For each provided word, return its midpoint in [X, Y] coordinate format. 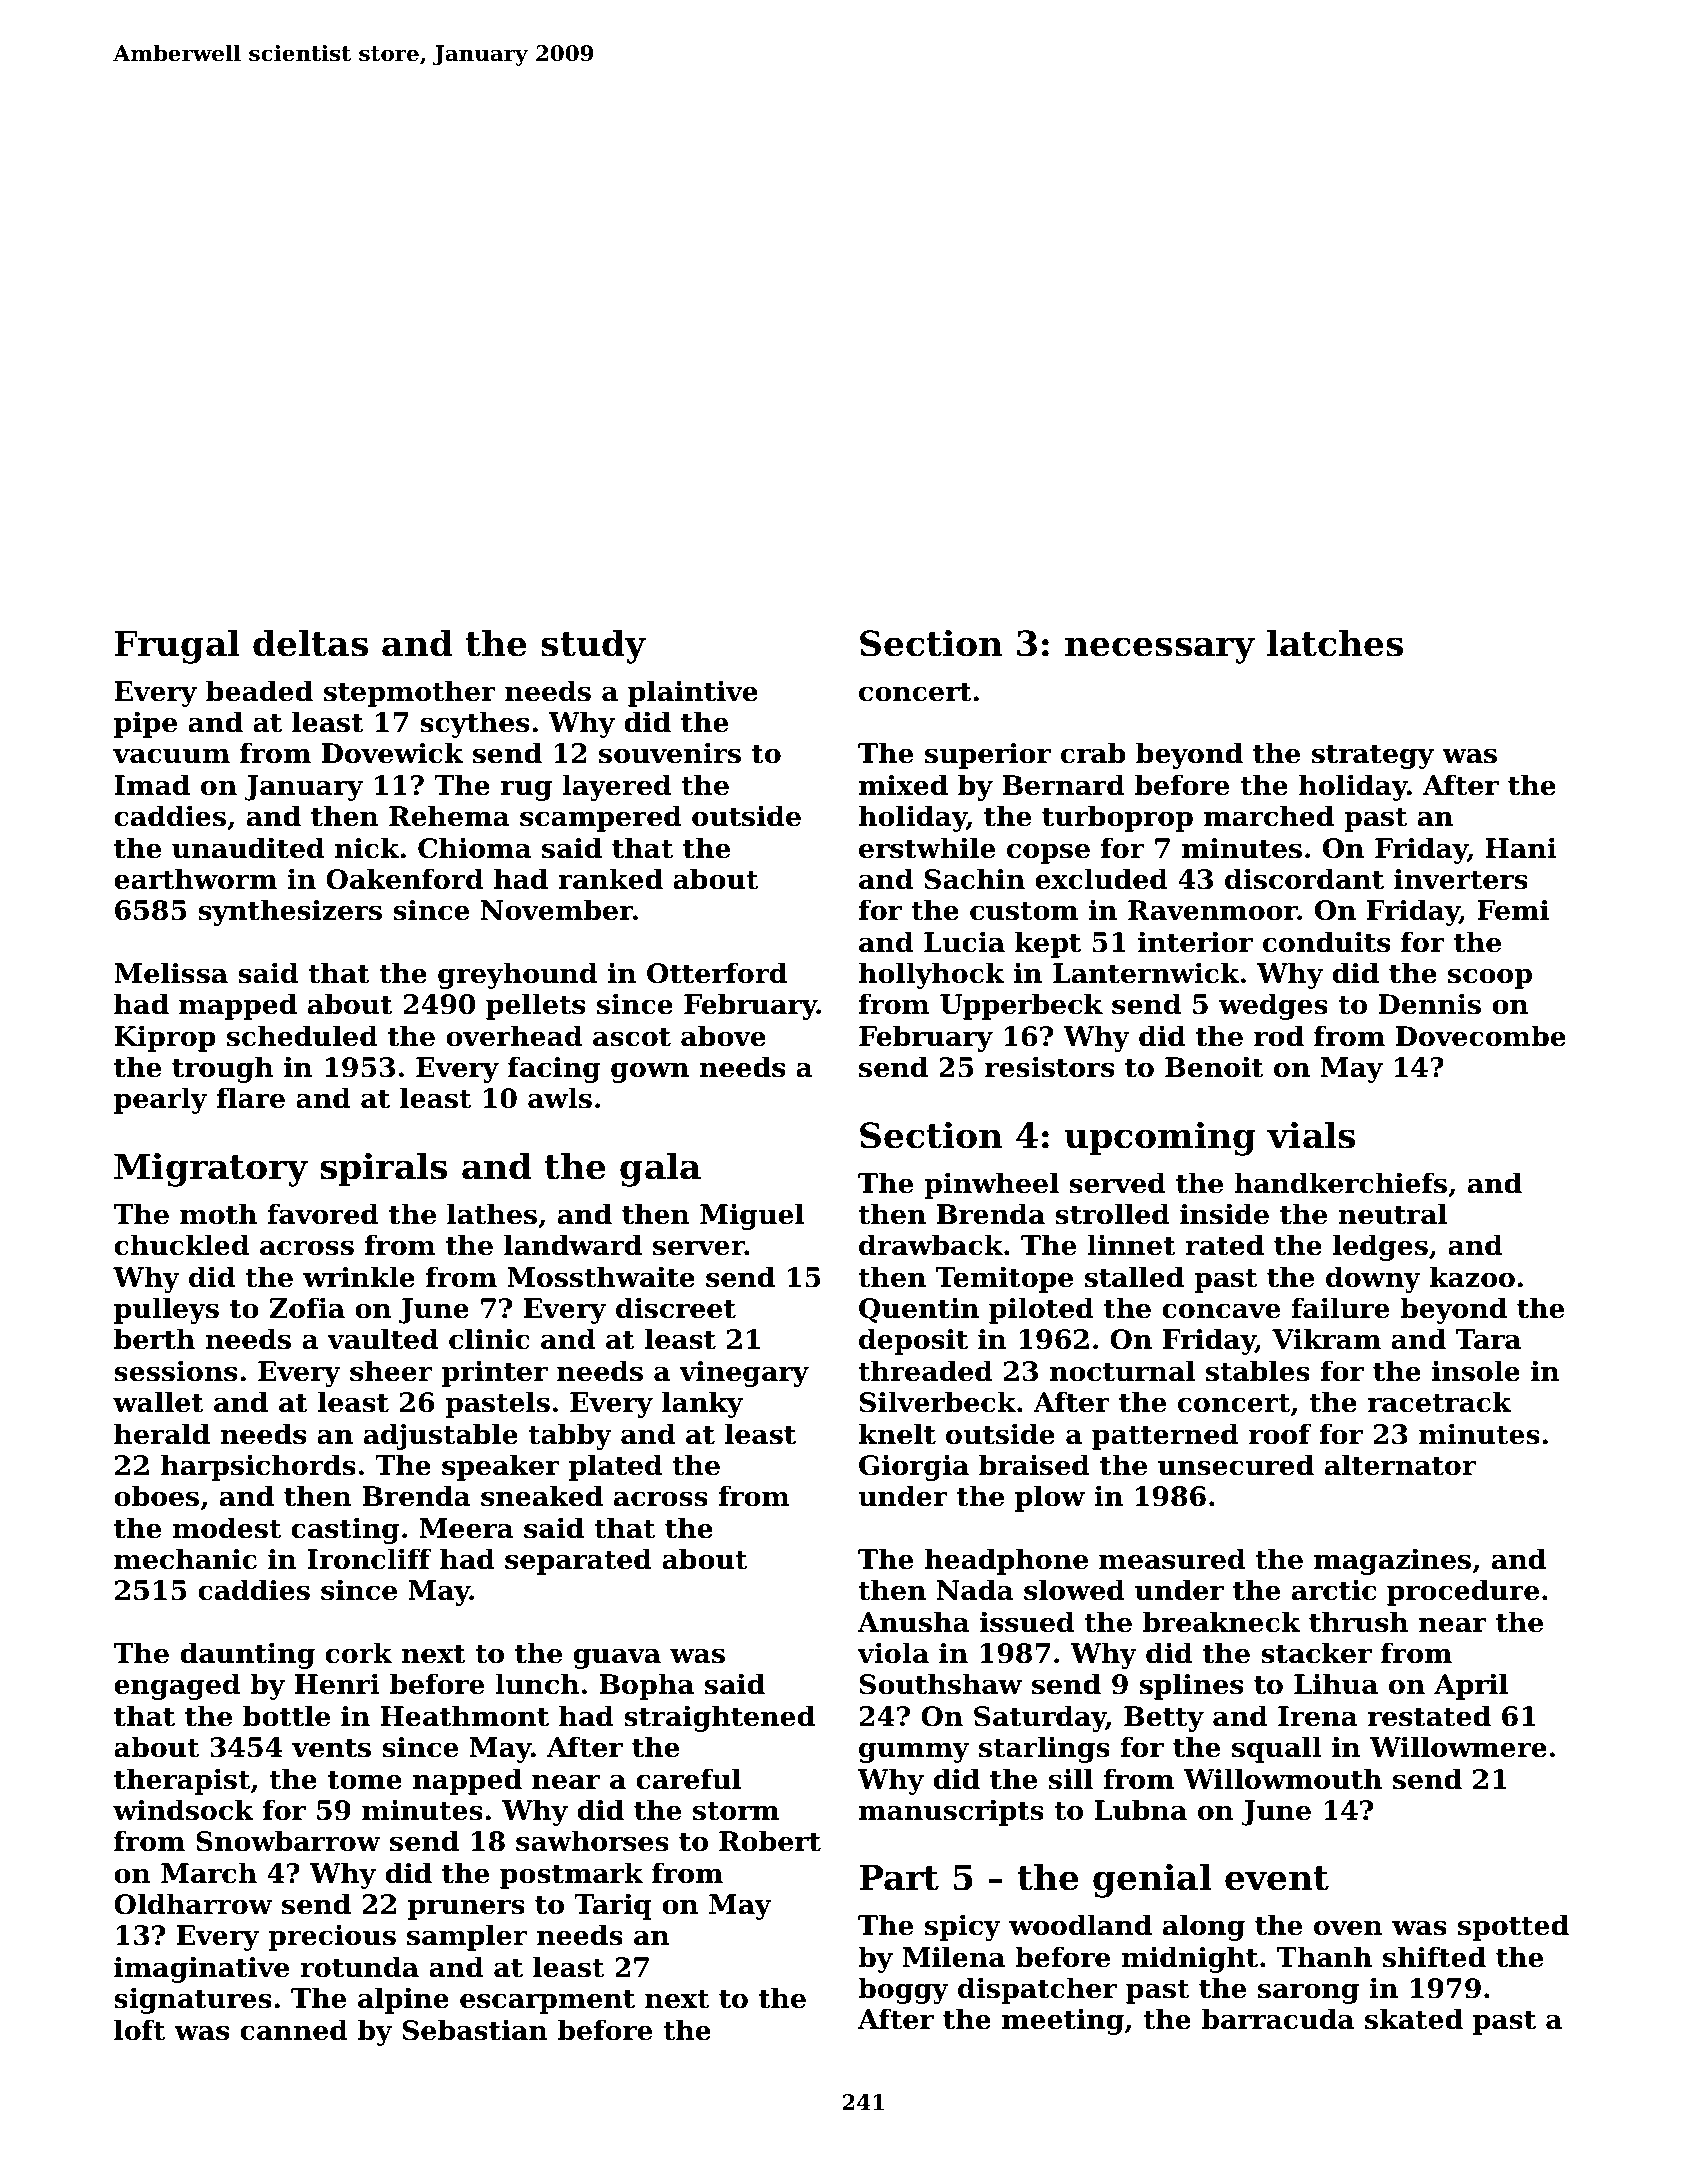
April [1471, 1686]
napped [467, 1781]
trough [222, 1069]
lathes [492, 1214]
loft [139, 2030]
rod [1279, 1036]
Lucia [964, 942]
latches [1335, 643]
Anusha [914, 1622]
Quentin [919, 1310]
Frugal [177, 646]
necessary [1160, 650]
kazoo [1472, 1277]
